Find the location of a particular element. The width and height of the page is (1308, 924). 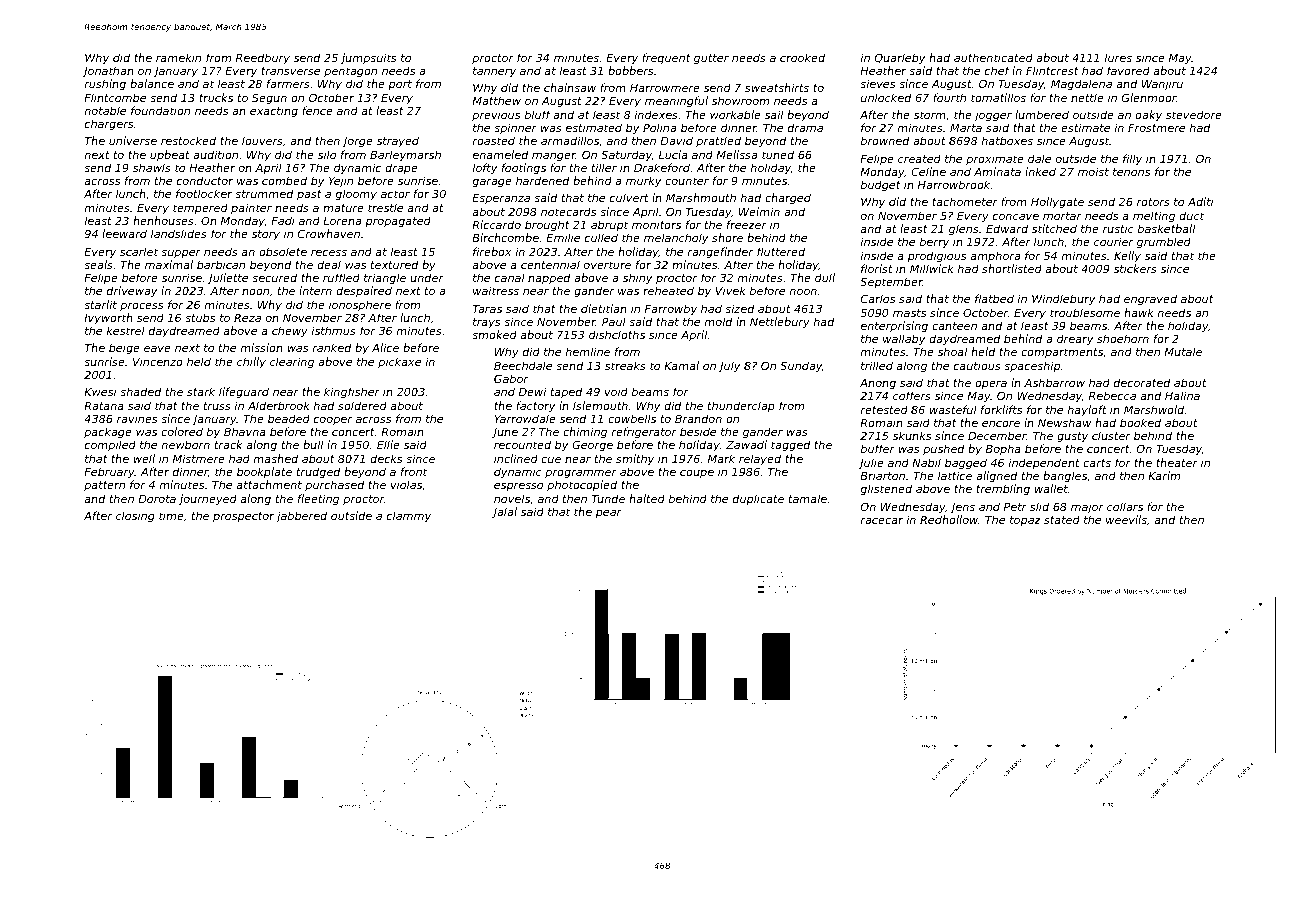

Anong is located at coordinates (878, 384).
